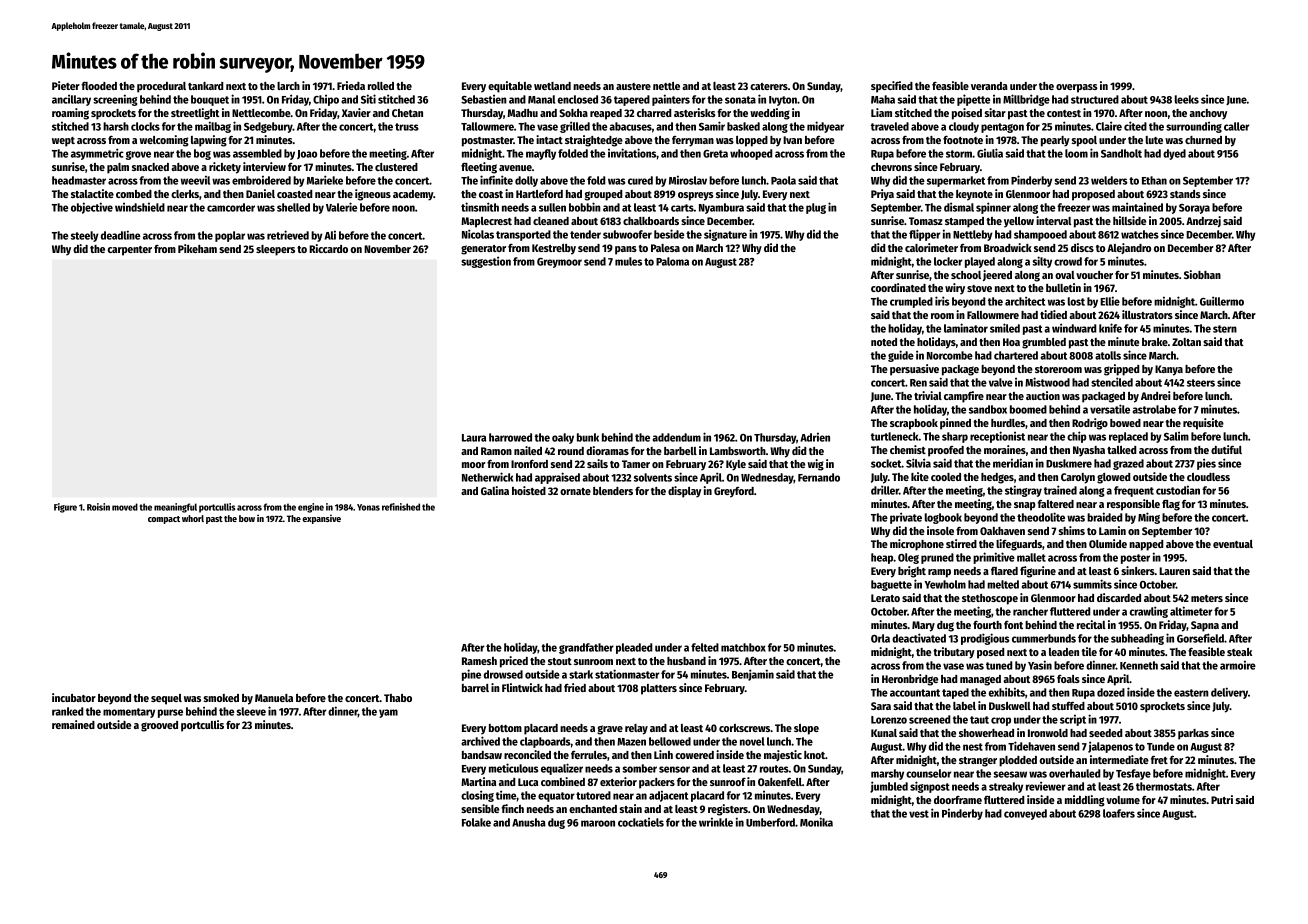 The image size is (1308, 924). What do you see at coordinates (130, 251) in the screenshot?
I see `carpenter` at bounding box center [130, 251].
